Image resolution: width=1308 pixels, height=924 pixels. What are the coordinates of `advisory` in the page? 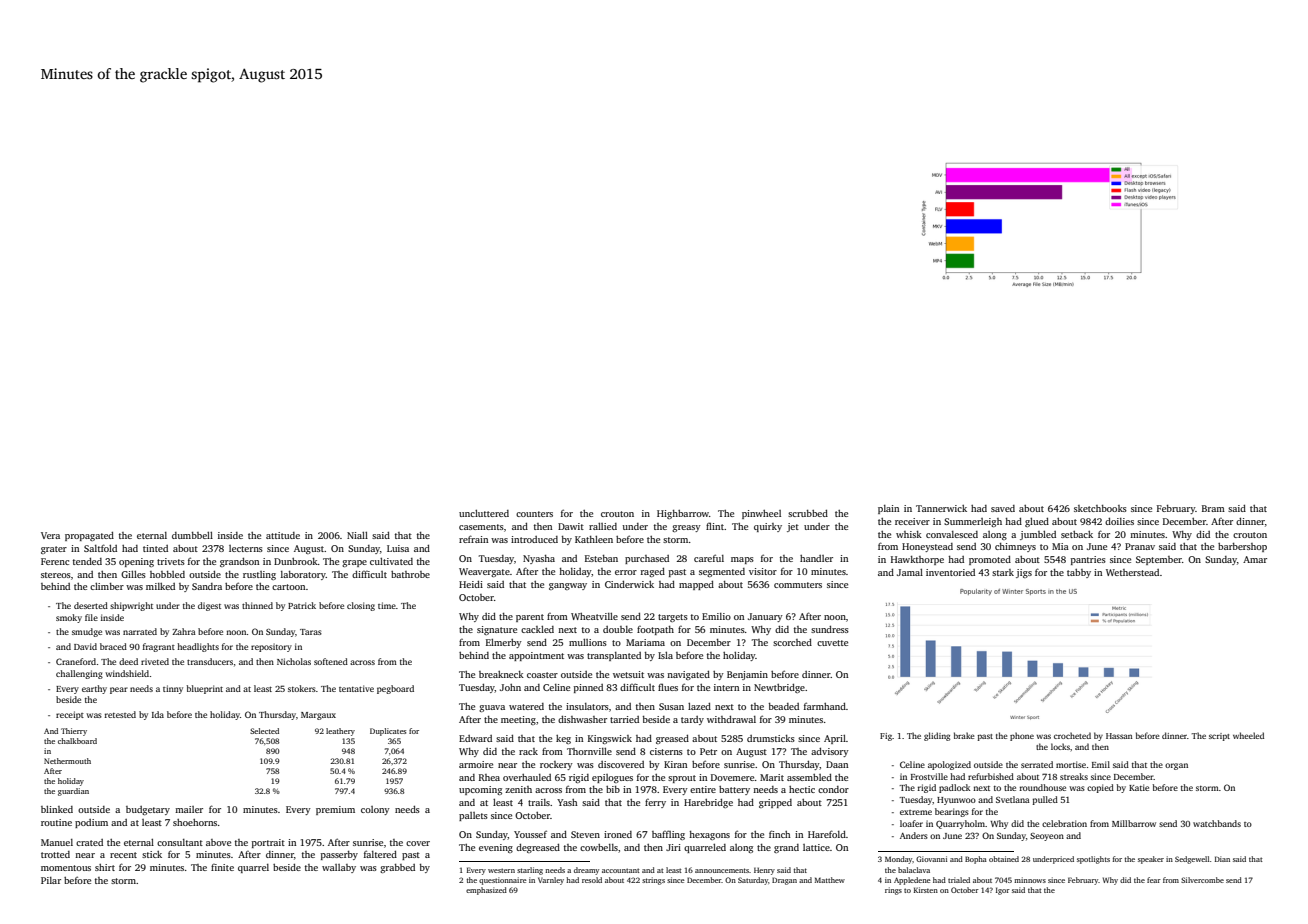 It's located at (830, 752).
